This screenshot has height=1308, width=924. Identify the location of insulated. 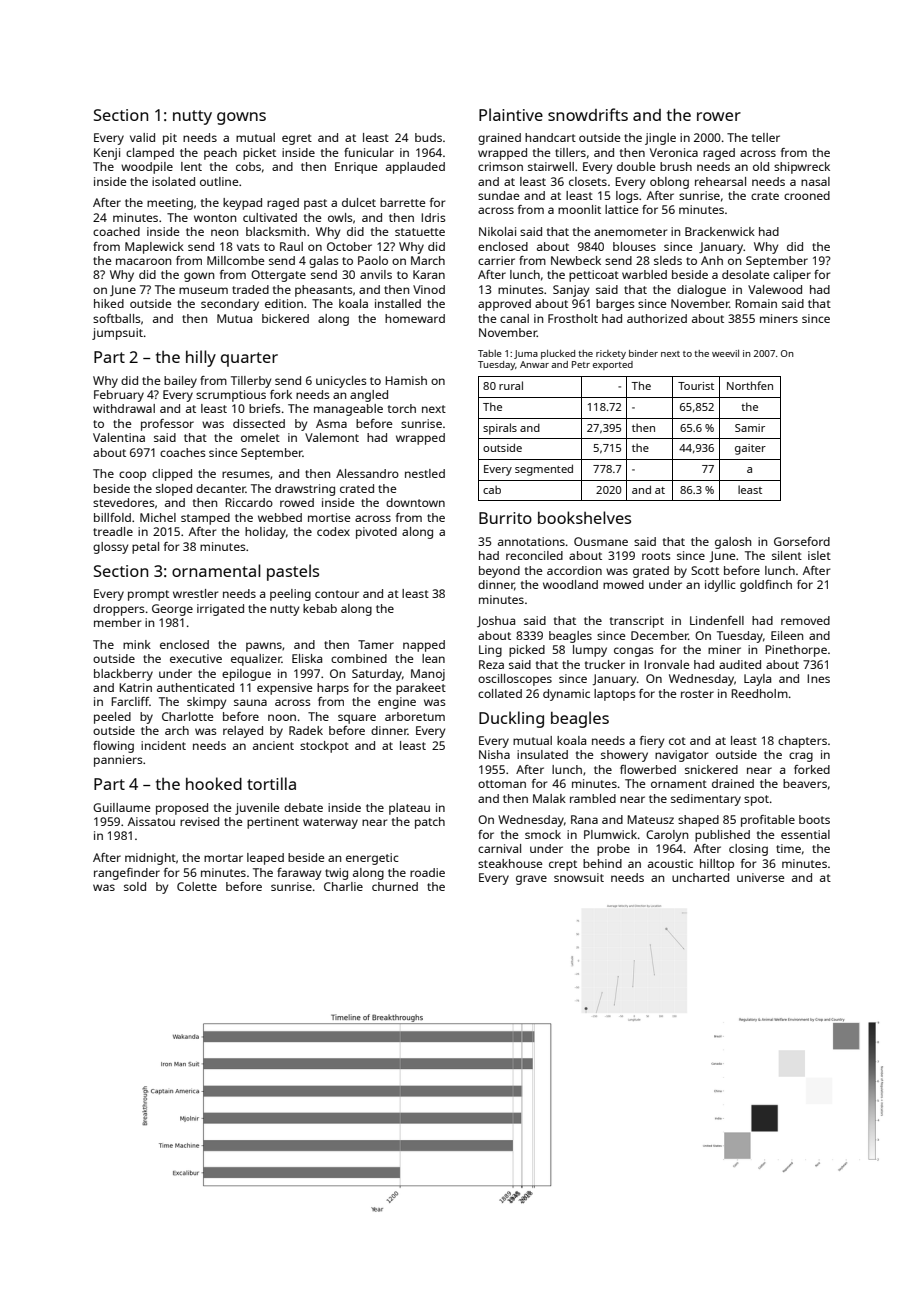
(542, 754).
